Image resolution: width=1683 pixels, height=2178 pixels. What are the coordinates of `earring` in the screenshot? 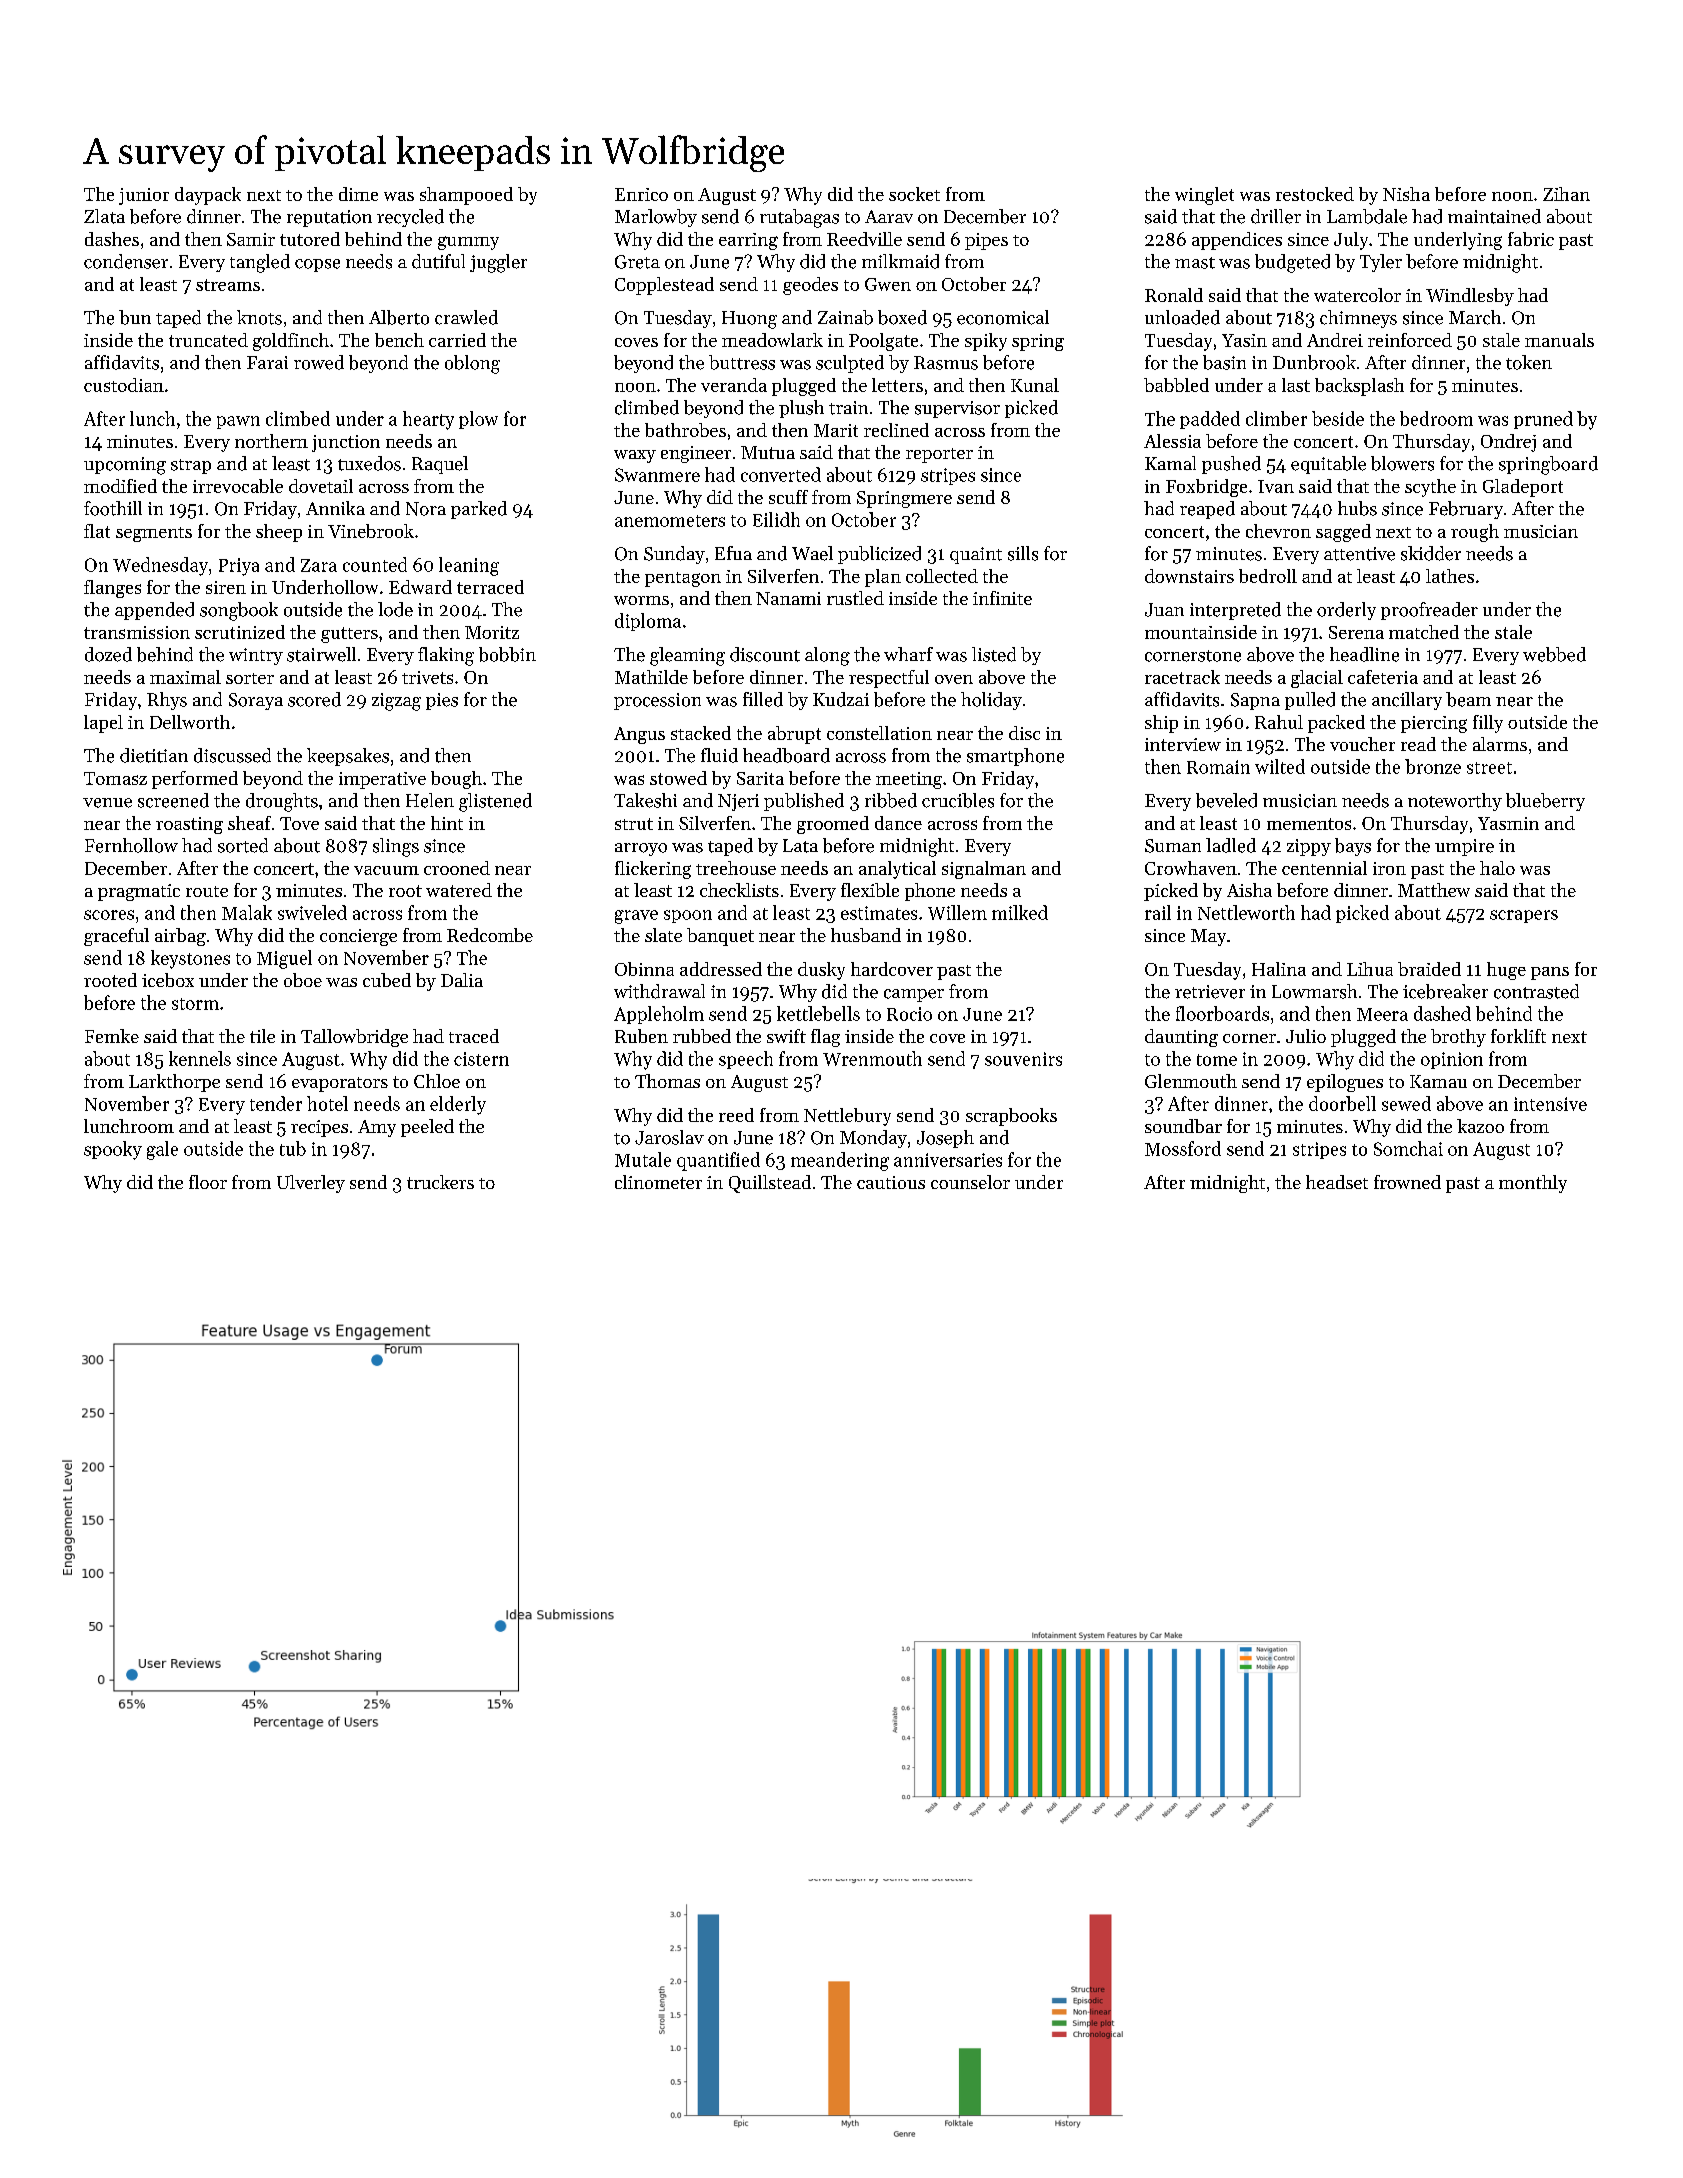 It's located at (748, 241).
